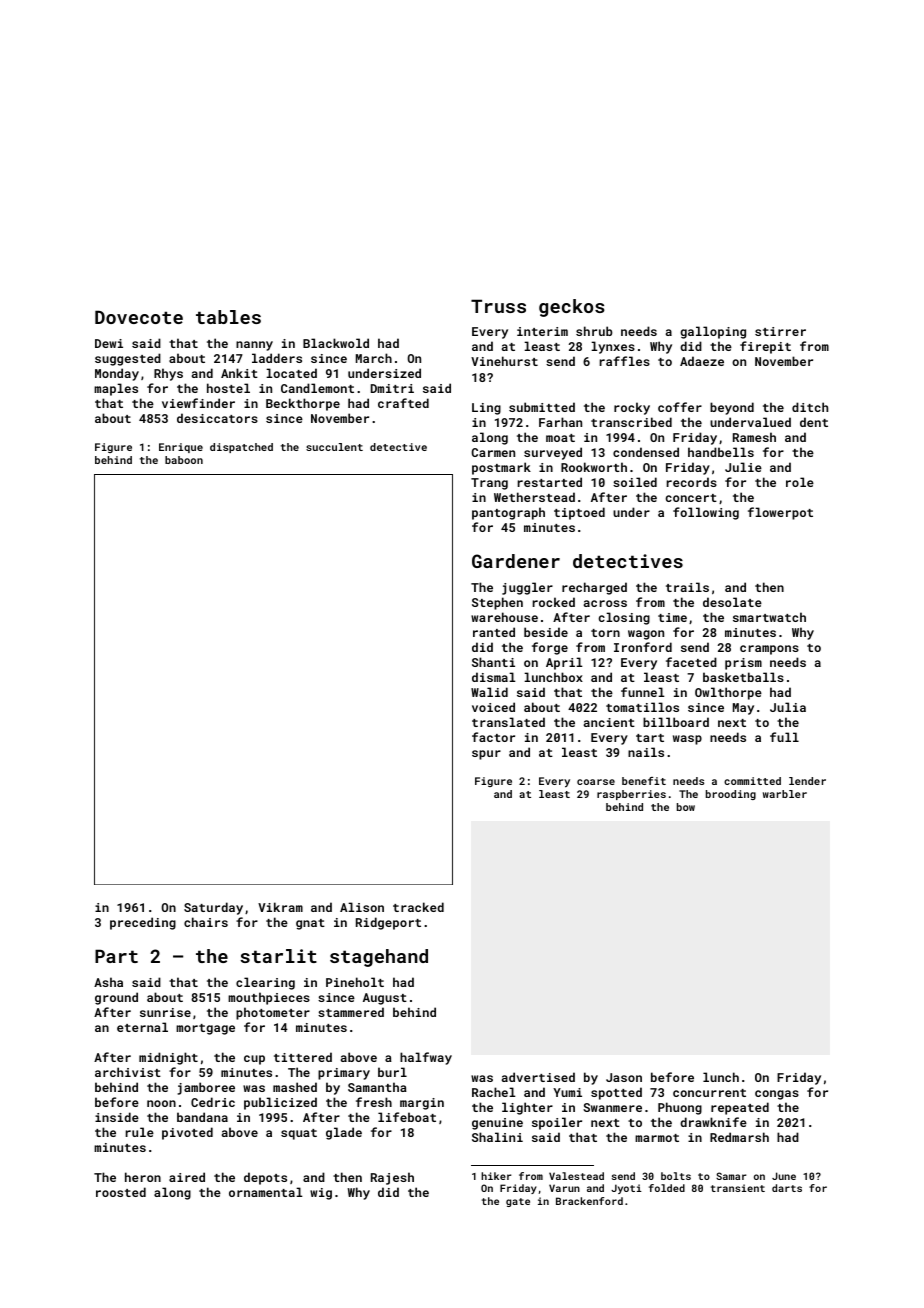  I want to click on gate, so click(518, 1202).
